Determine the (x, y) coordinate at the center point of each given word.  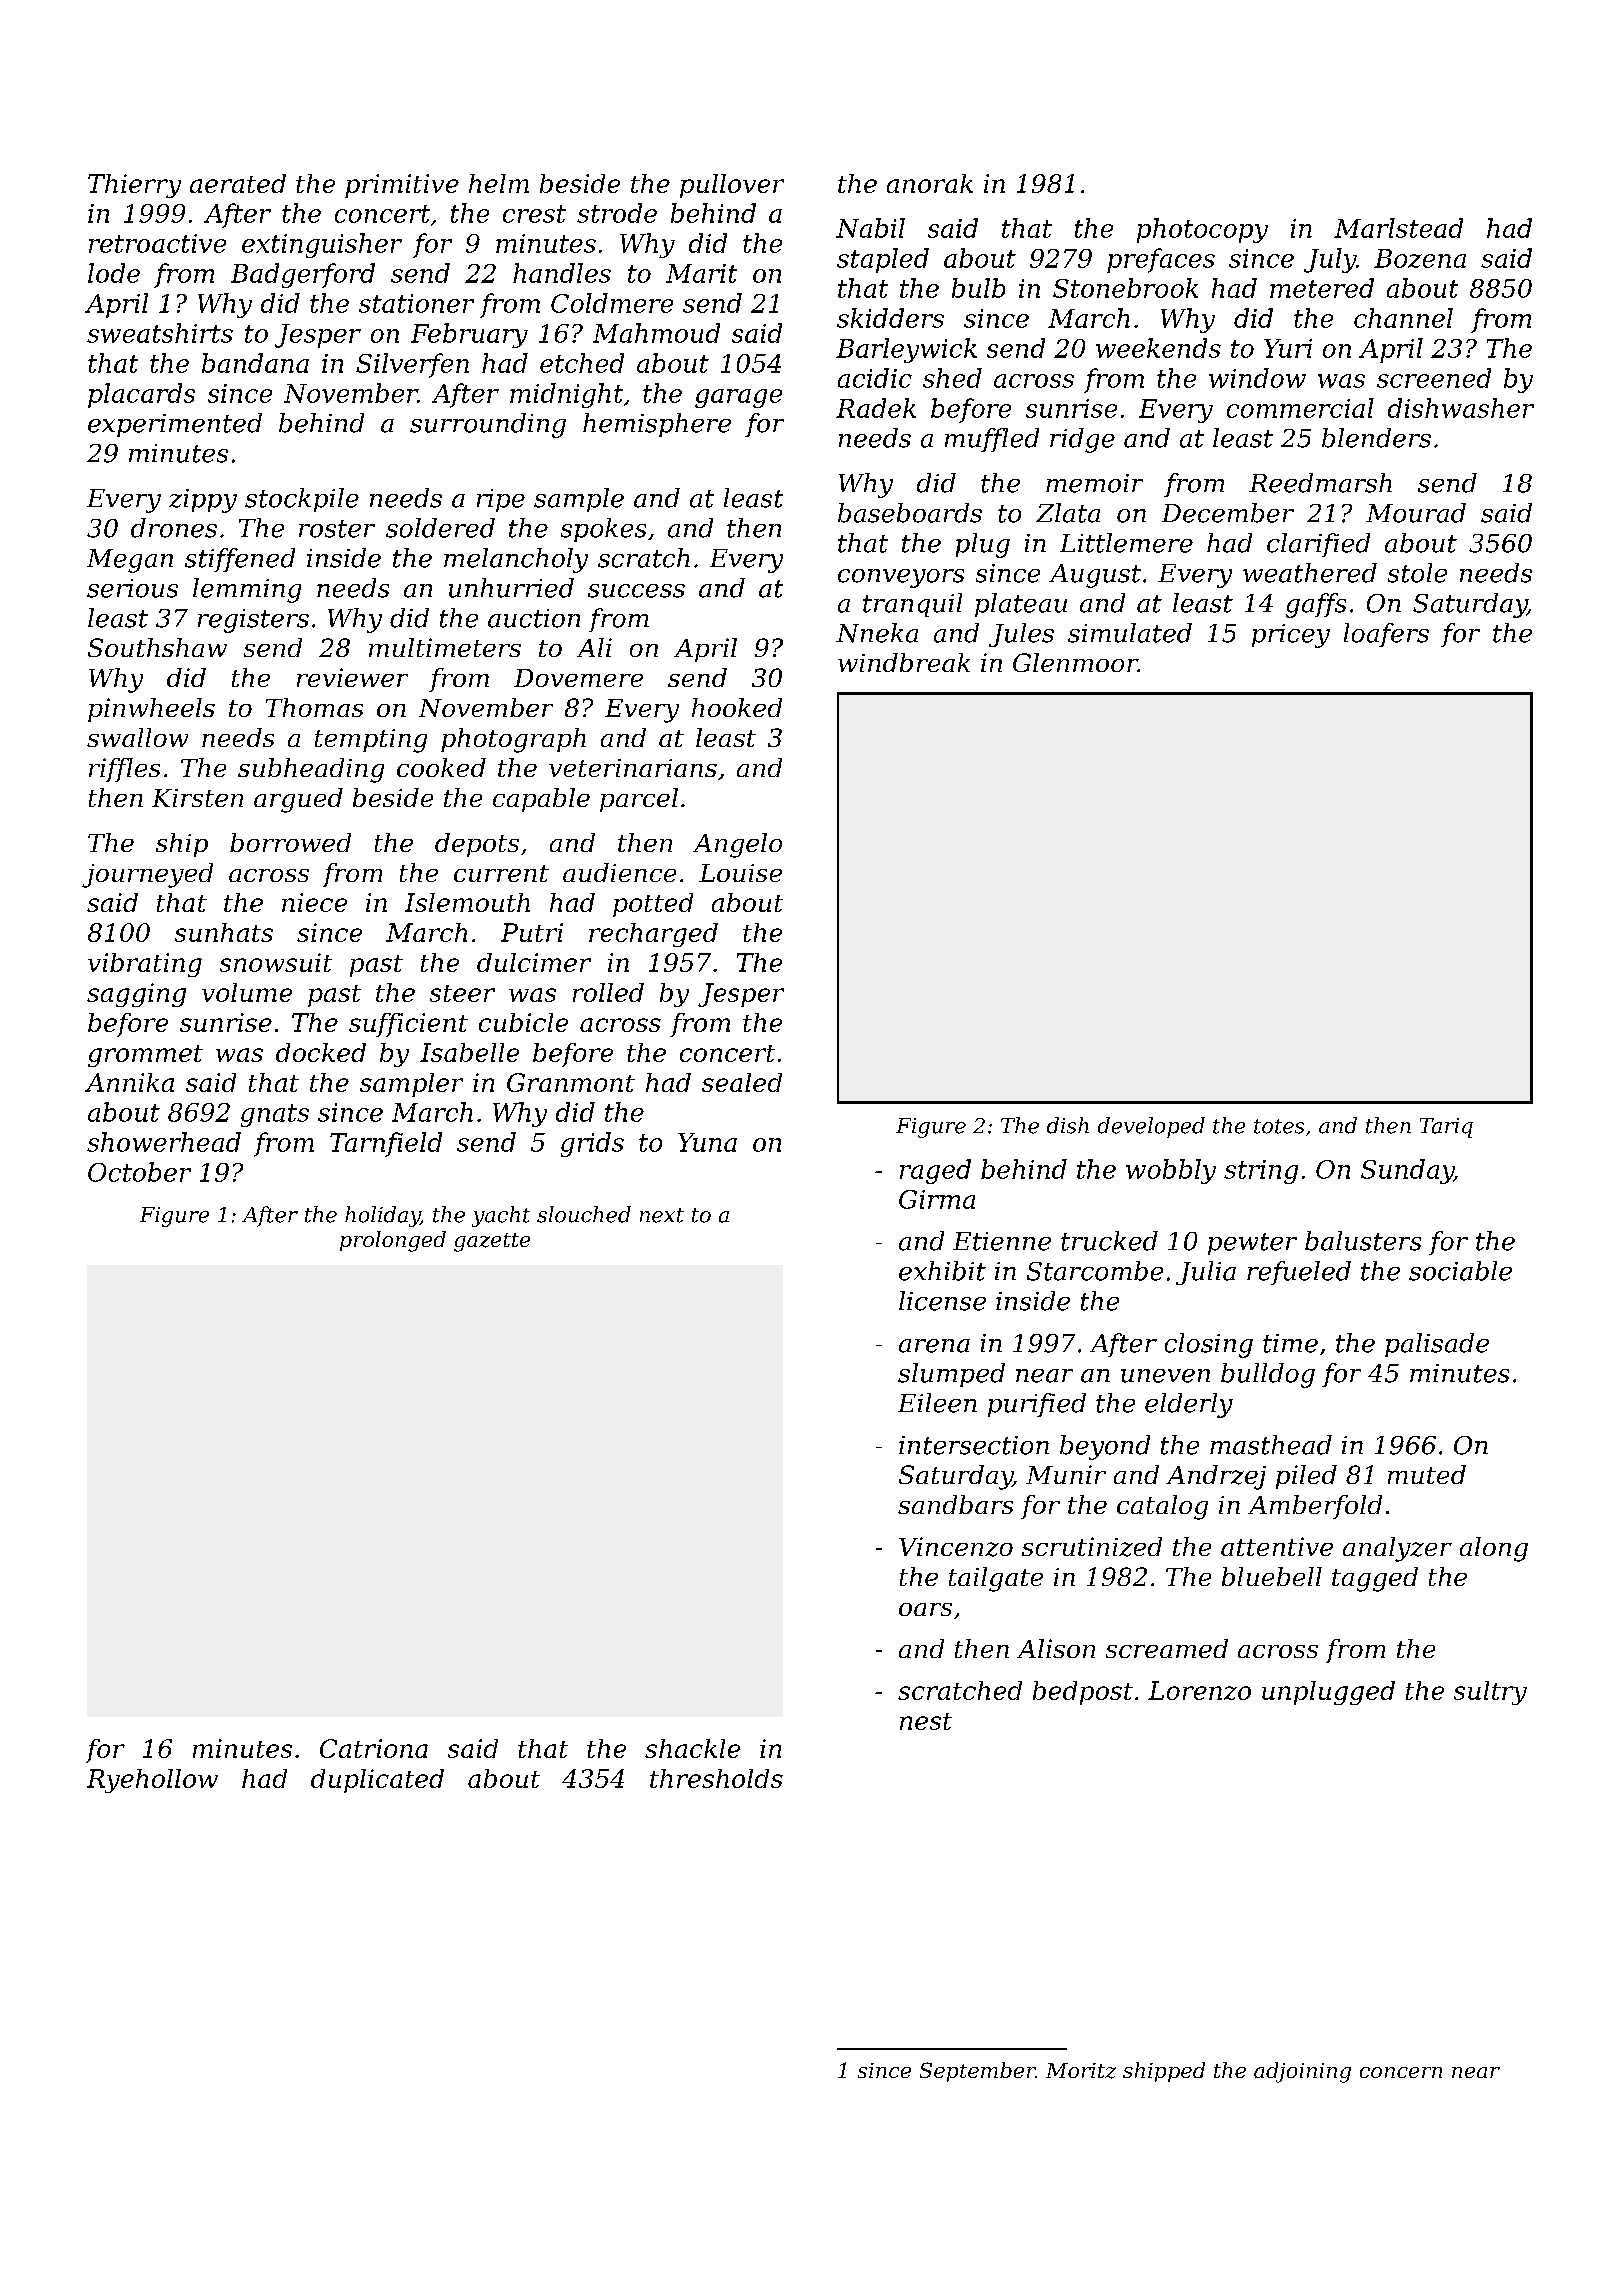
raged (935, 1171)
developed (1151, 1127)
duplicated (377, 1781)
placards (141, 395)
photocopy (1202, 230)
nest (926, 1721)
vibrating (145, 965)
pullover (732, 186)
